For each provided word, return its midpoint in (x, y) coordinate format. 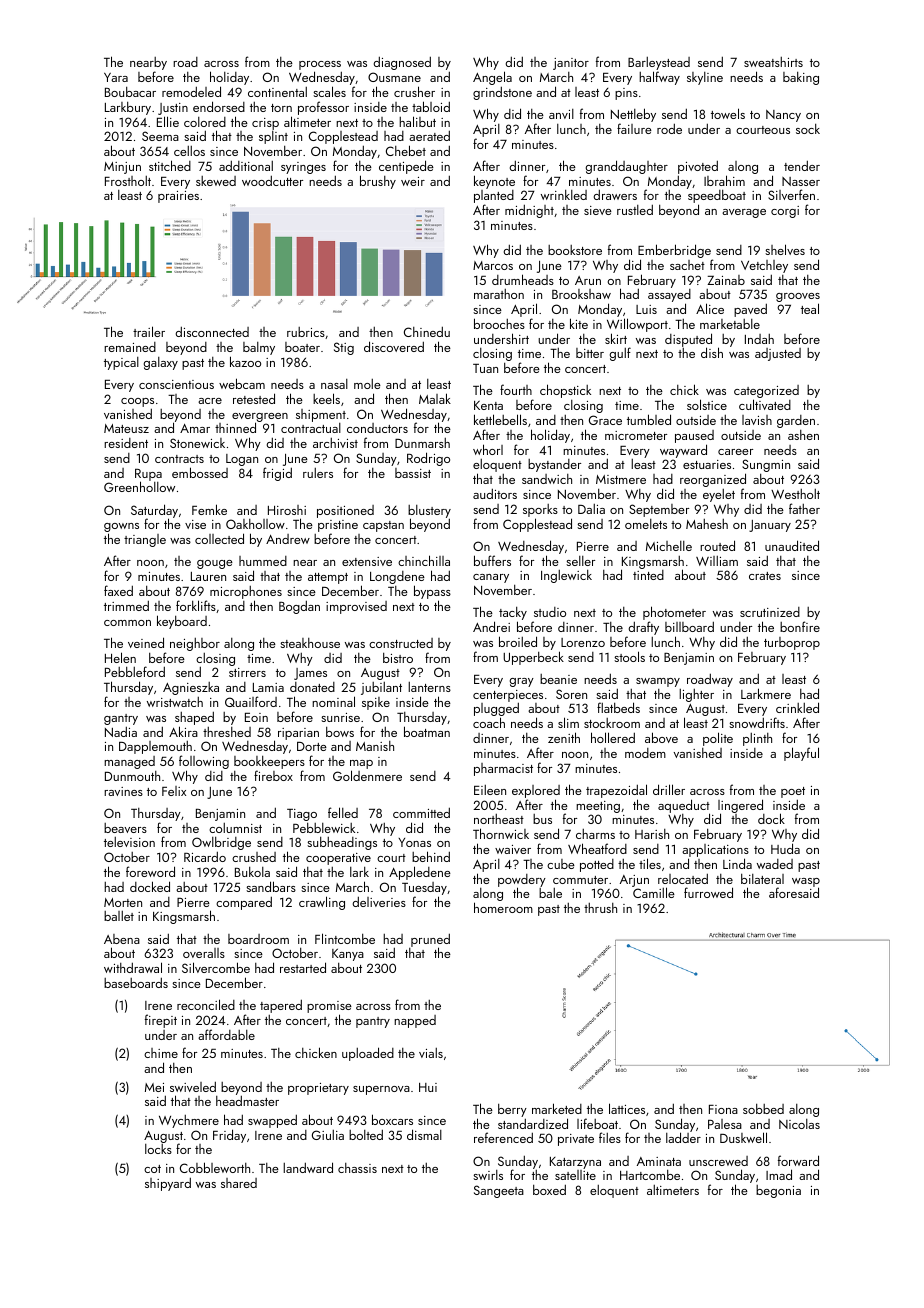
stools (629, 656)
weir (413, 181)
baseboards (136, 982)
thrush (600, 908)
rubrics (306, 332)
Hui (428, 1087)
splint (273, 137)
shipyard (168, 1184)
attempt (328, 578)
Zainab (726, 280)
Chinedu (427, 331)
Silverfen (791, 194)
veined (146, 642)
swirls (488, 1175)
